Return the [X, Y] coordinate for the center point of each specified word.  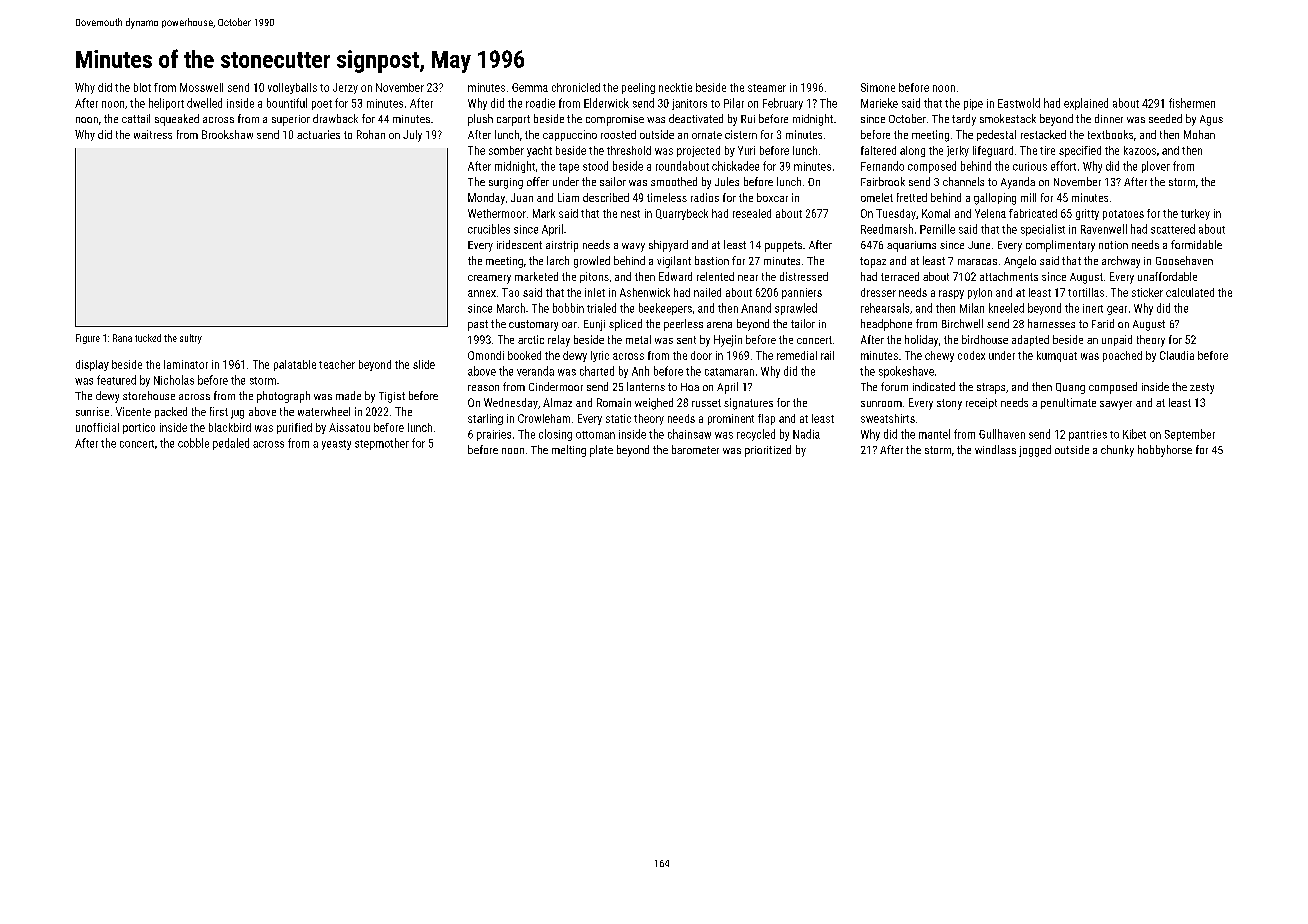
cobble [193, 443]
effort [1063, 166]
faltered [878, 150]
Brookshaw [227, 134]
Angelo [1020, 262]
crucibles [489, 229]
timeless [667, 197]
